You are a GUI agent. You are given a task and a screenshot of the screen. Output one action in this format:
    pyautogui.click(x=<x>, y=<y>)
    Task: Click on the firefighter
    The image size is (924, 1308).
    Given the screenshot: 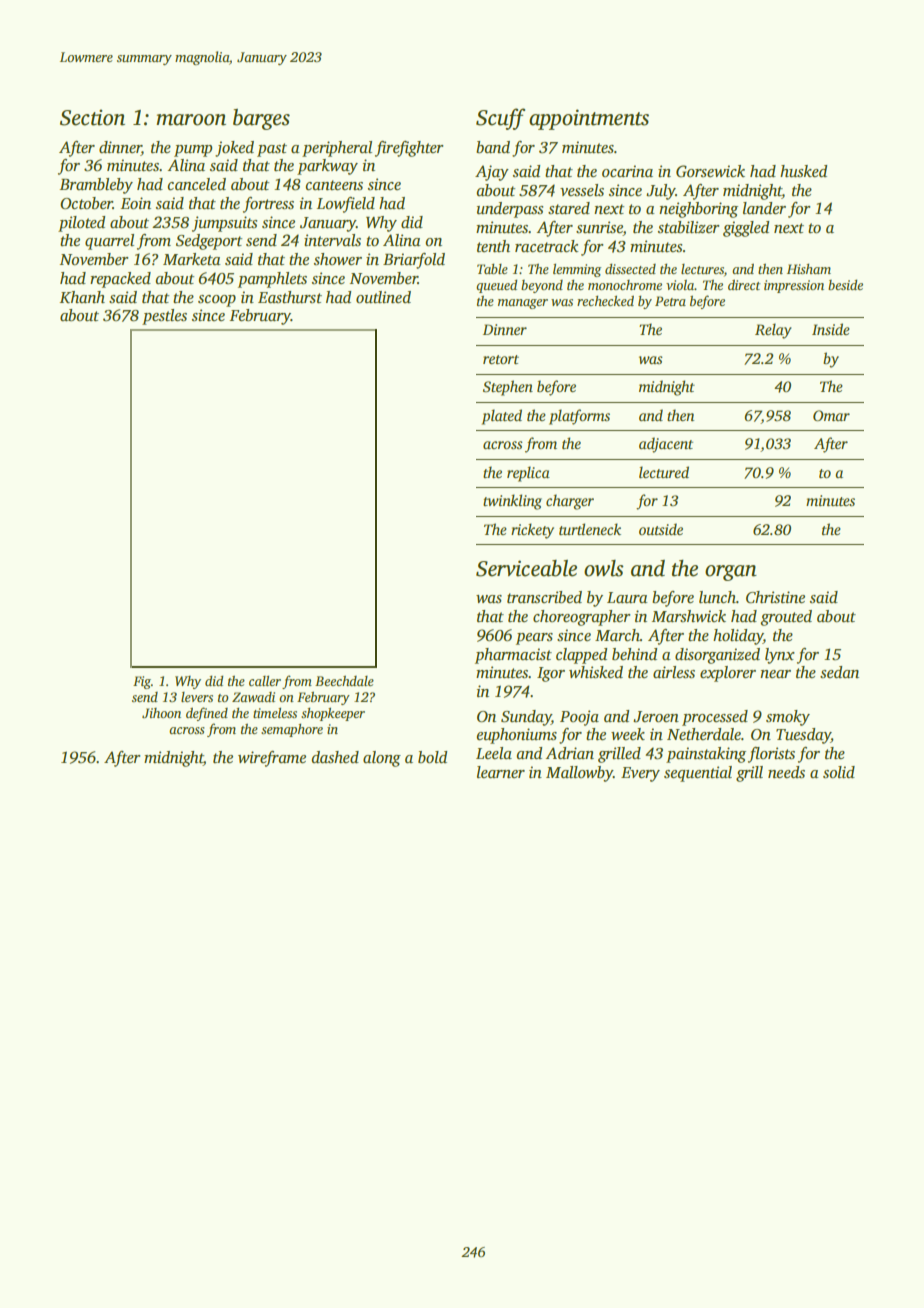 What is the action you would take?
    pyautogui.click(x=409, y=149)
